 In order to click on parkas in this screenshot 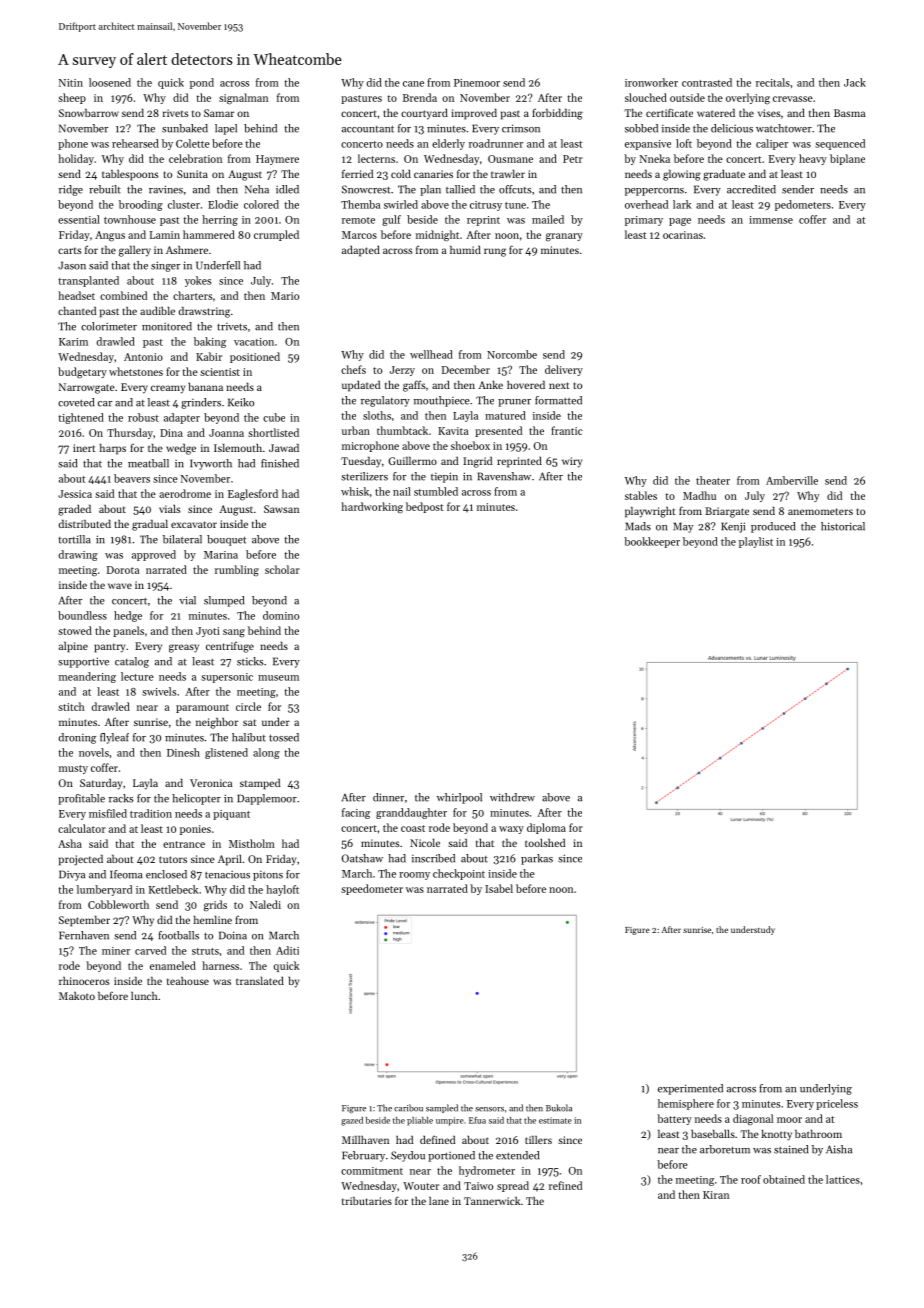, I will do `click(537, 859)`.
